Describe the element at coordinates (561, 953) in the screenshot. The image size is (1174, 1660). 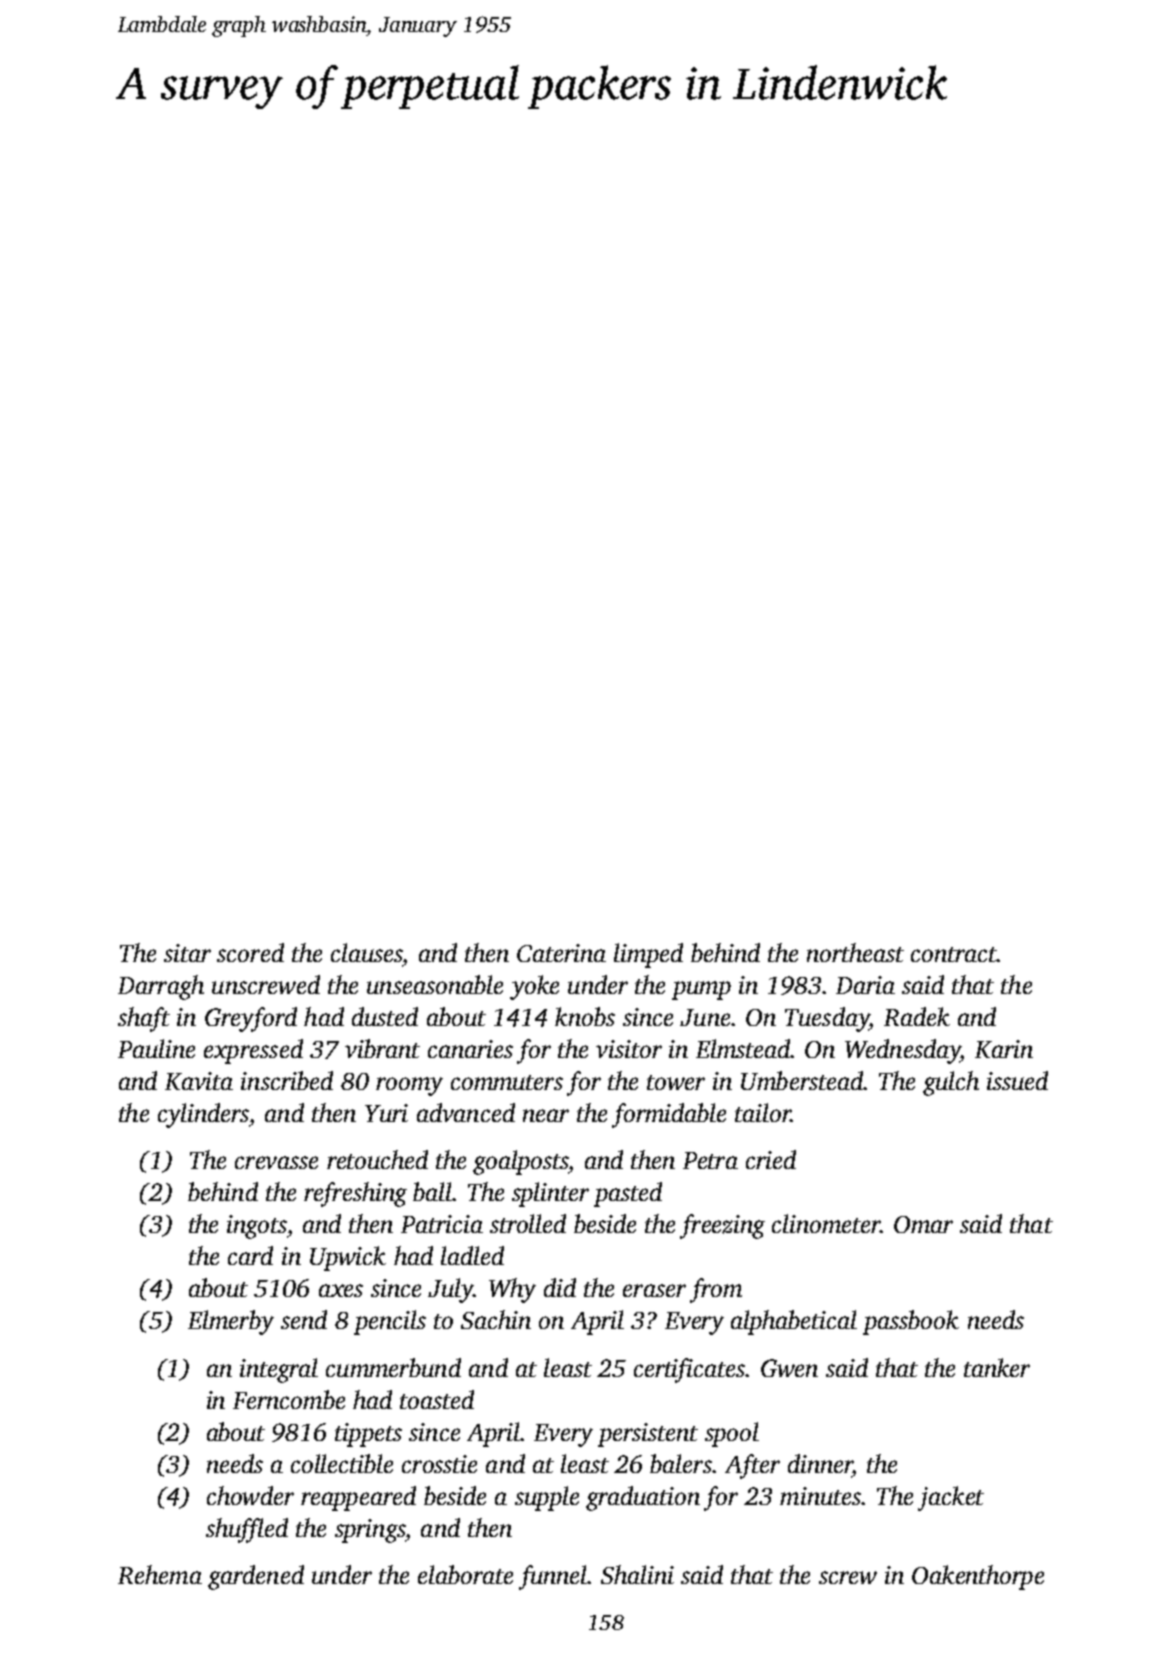
I see `Caterina` at that location.
